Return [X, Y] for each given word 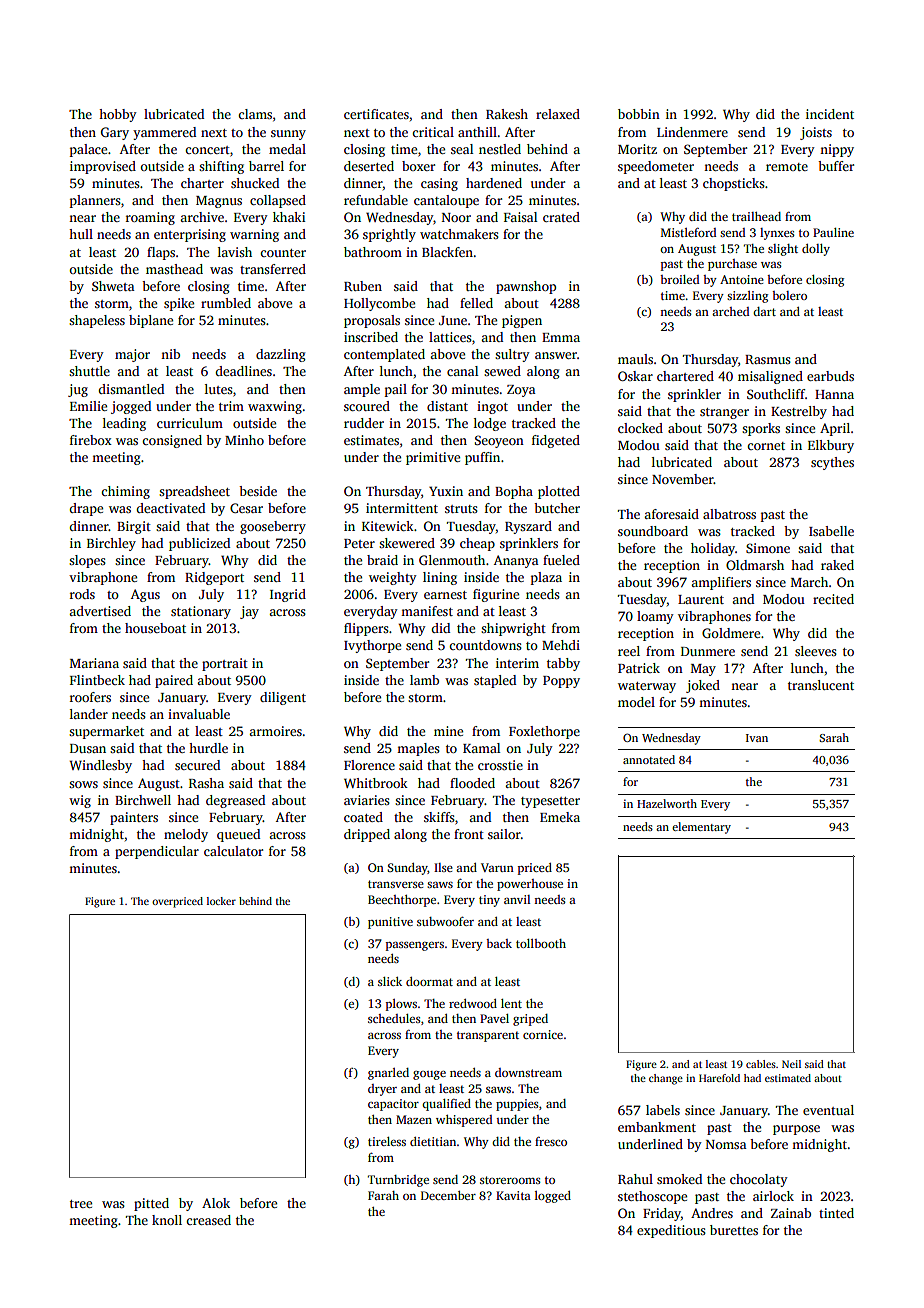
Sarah [834, 737]
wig [80, 801]
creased [208, 1220]
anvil [517, 899]
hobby [118, 115]
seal [462, 149]
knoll [167, 1220]
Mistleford [689, 232]
